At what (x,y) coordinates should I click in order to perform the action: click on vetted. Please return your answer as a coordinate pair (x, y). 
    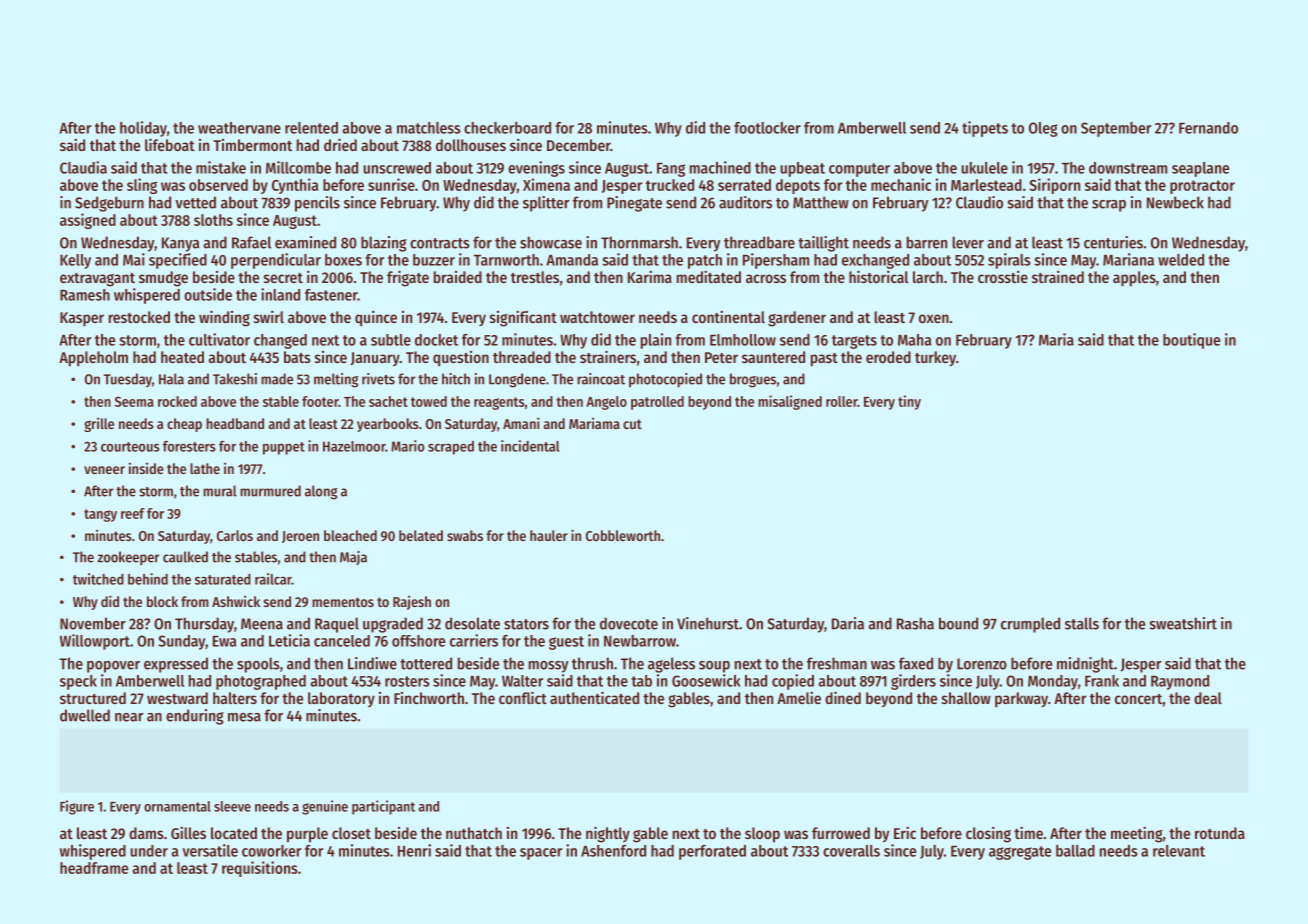
    Looking at the image, I should click on (195, 202).
